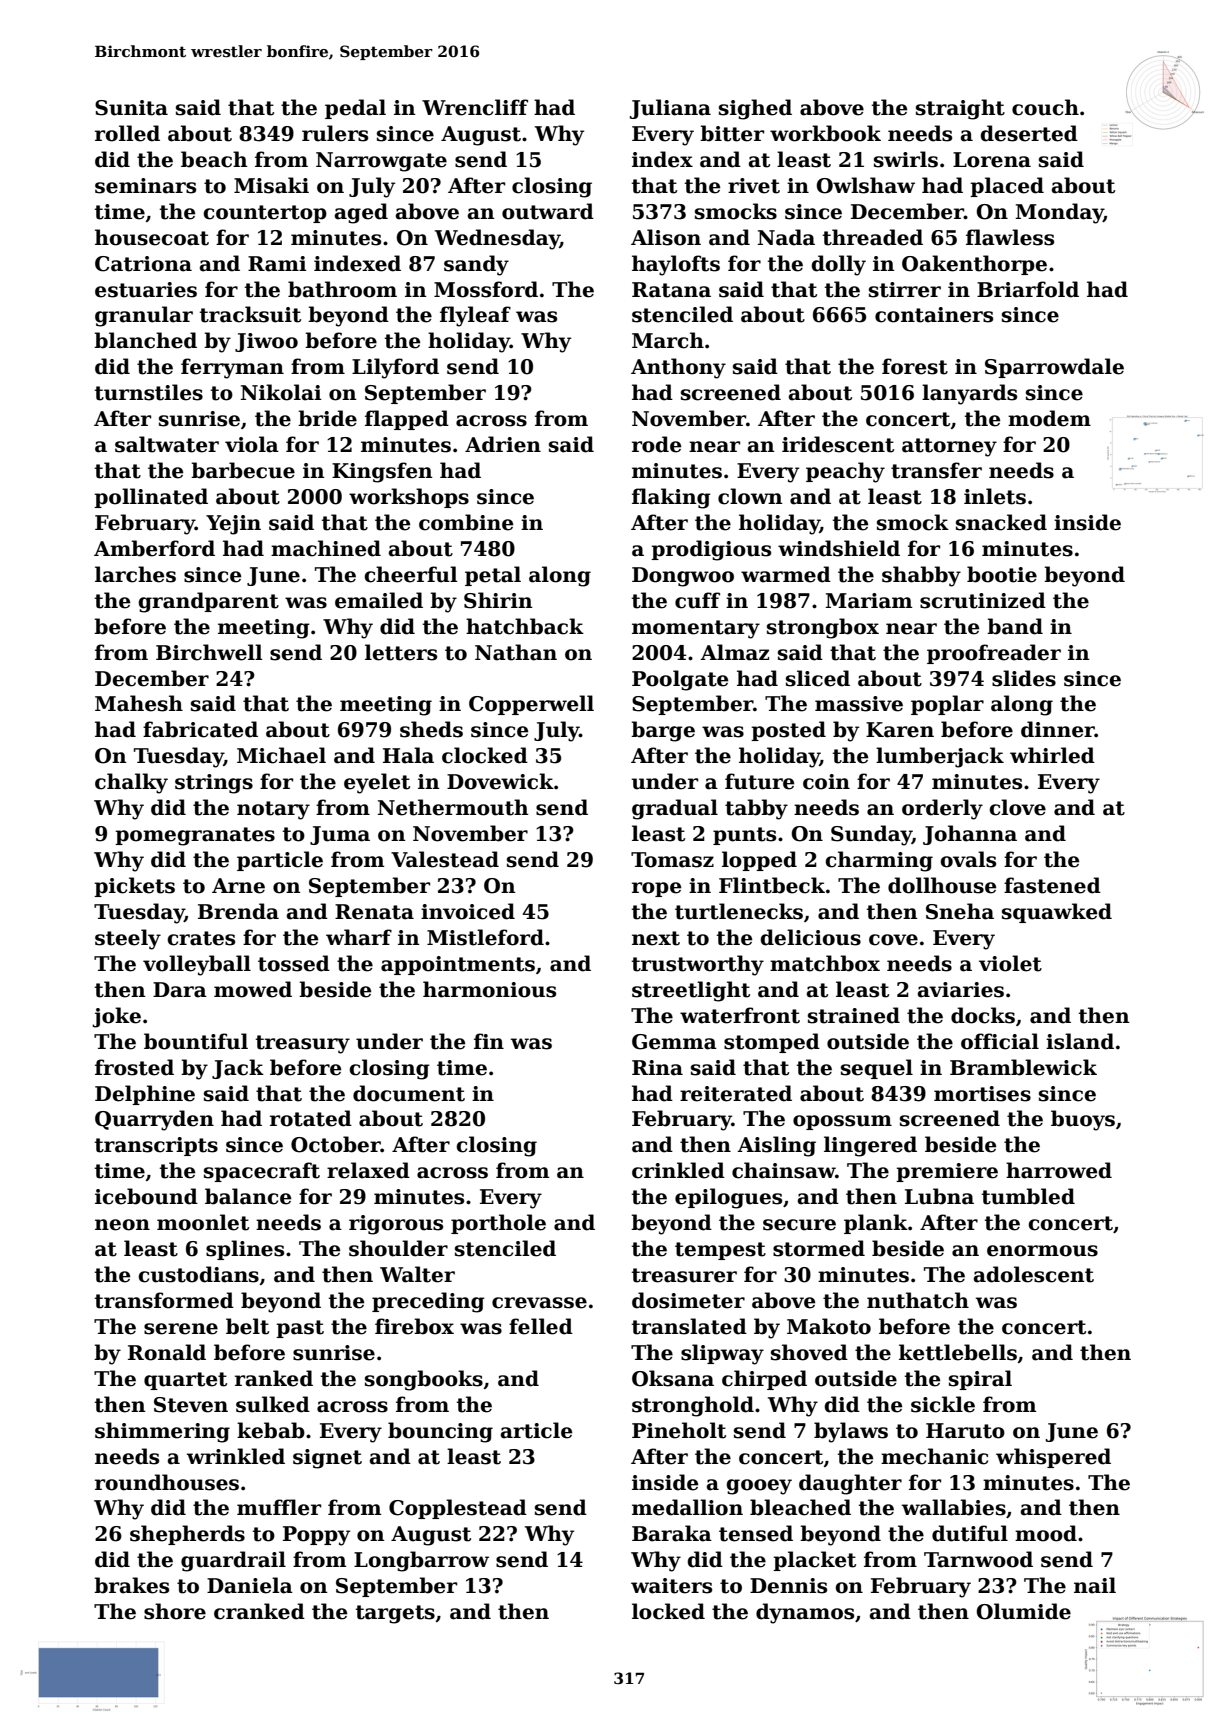  I want to click on Dara, so click(180, 990).
